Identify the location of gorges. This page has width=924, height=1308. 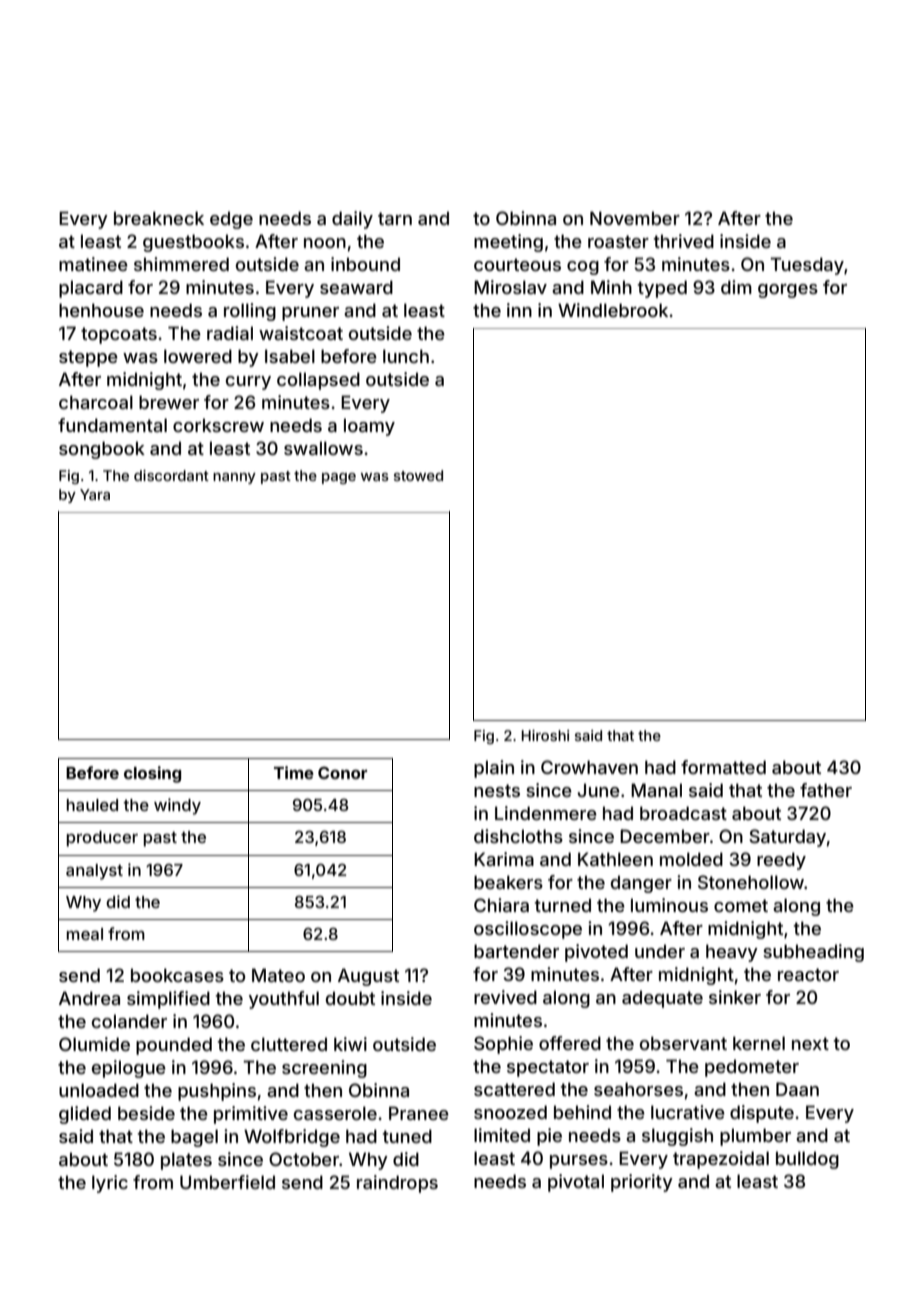
(788, 291).
